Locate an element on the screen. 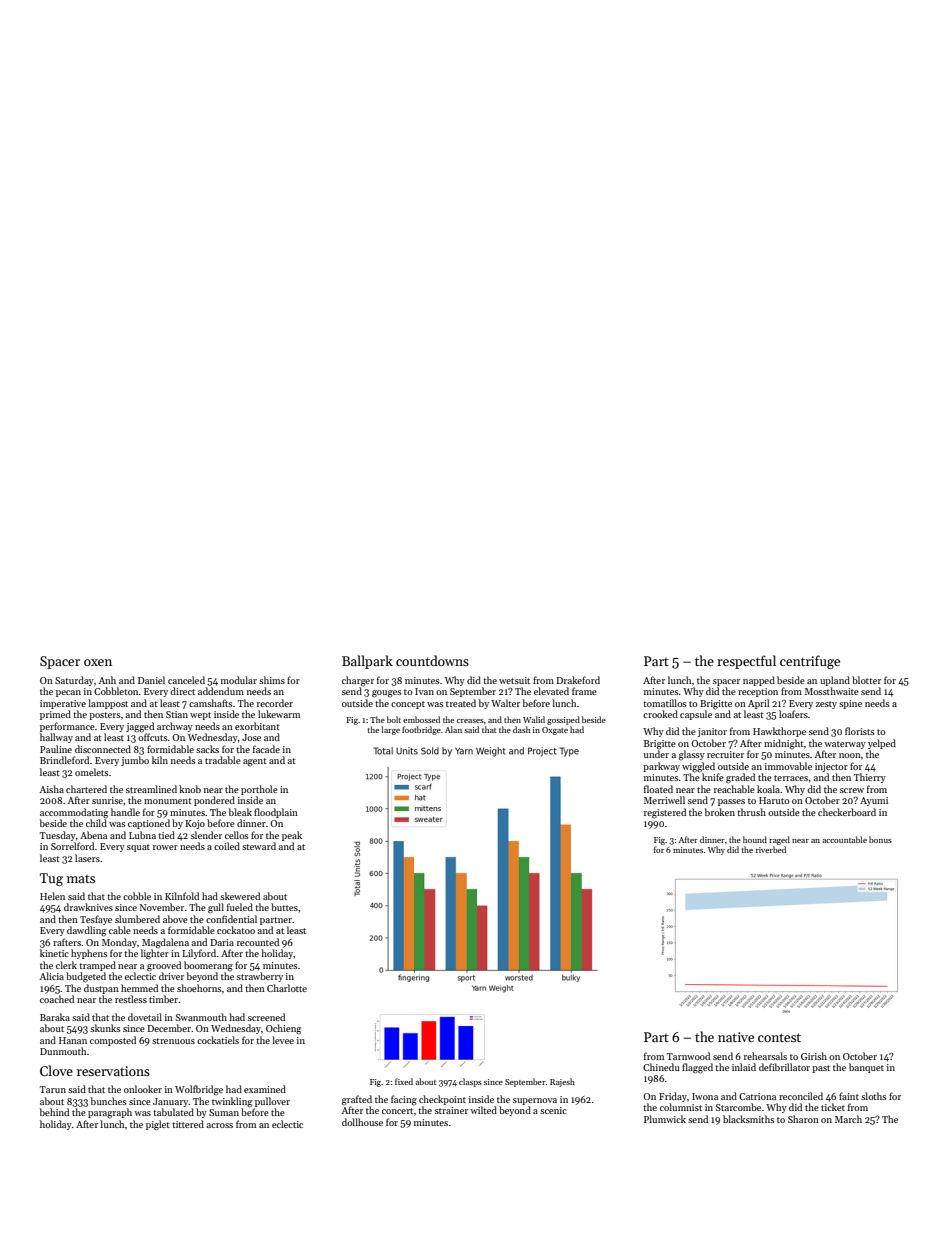 Image resolution: width=952 pixels, height=1233 pixels. countdowns is located at coordinates (432, 660).
